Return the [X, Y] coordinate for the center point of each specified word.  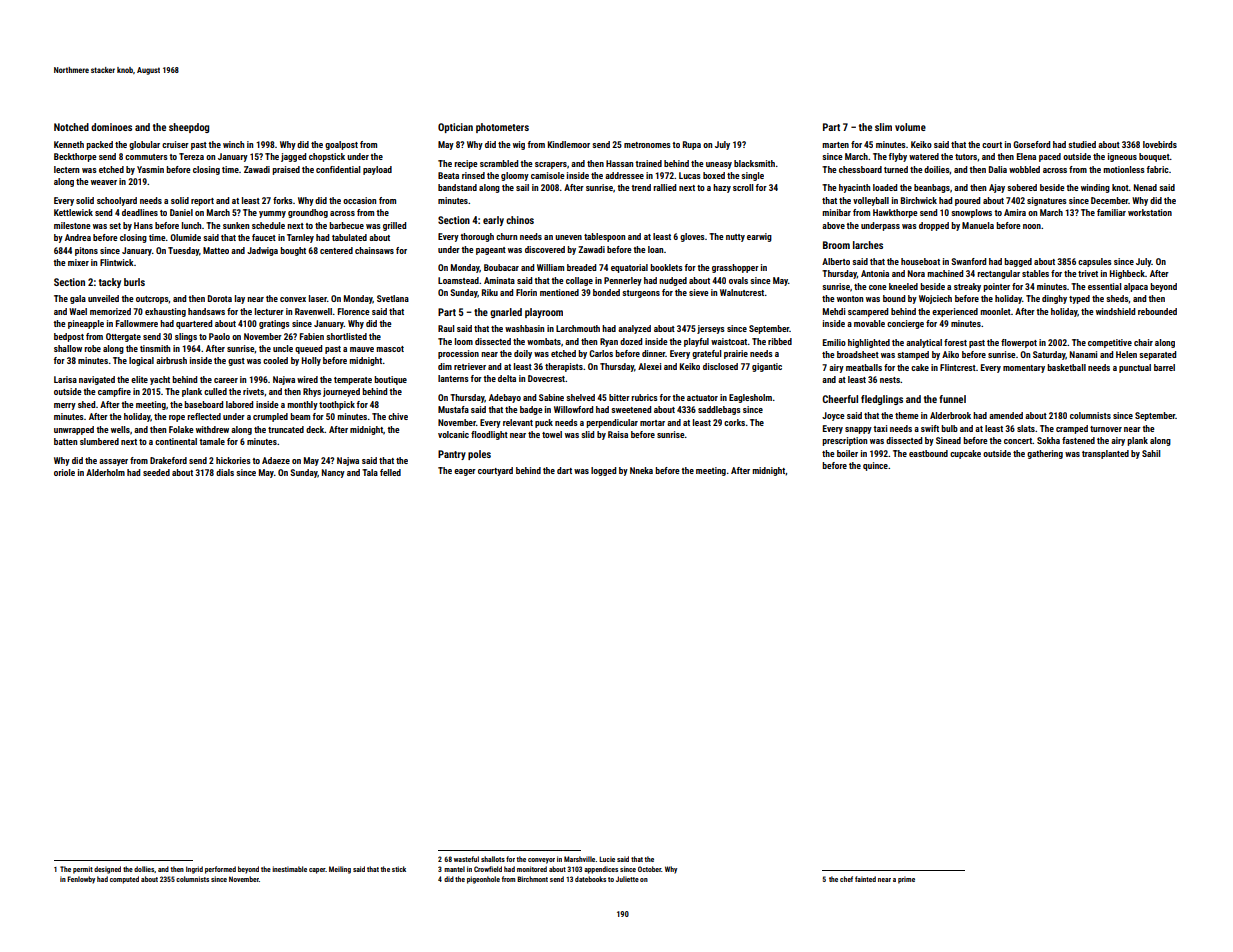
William [550, 267]
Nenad [1145, 187]
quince [875, 466]
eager [465, 472]
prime [906, 880]
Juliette [627, 879]
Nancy [333, 473]
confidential [338, 169]
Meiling [340, 870]
